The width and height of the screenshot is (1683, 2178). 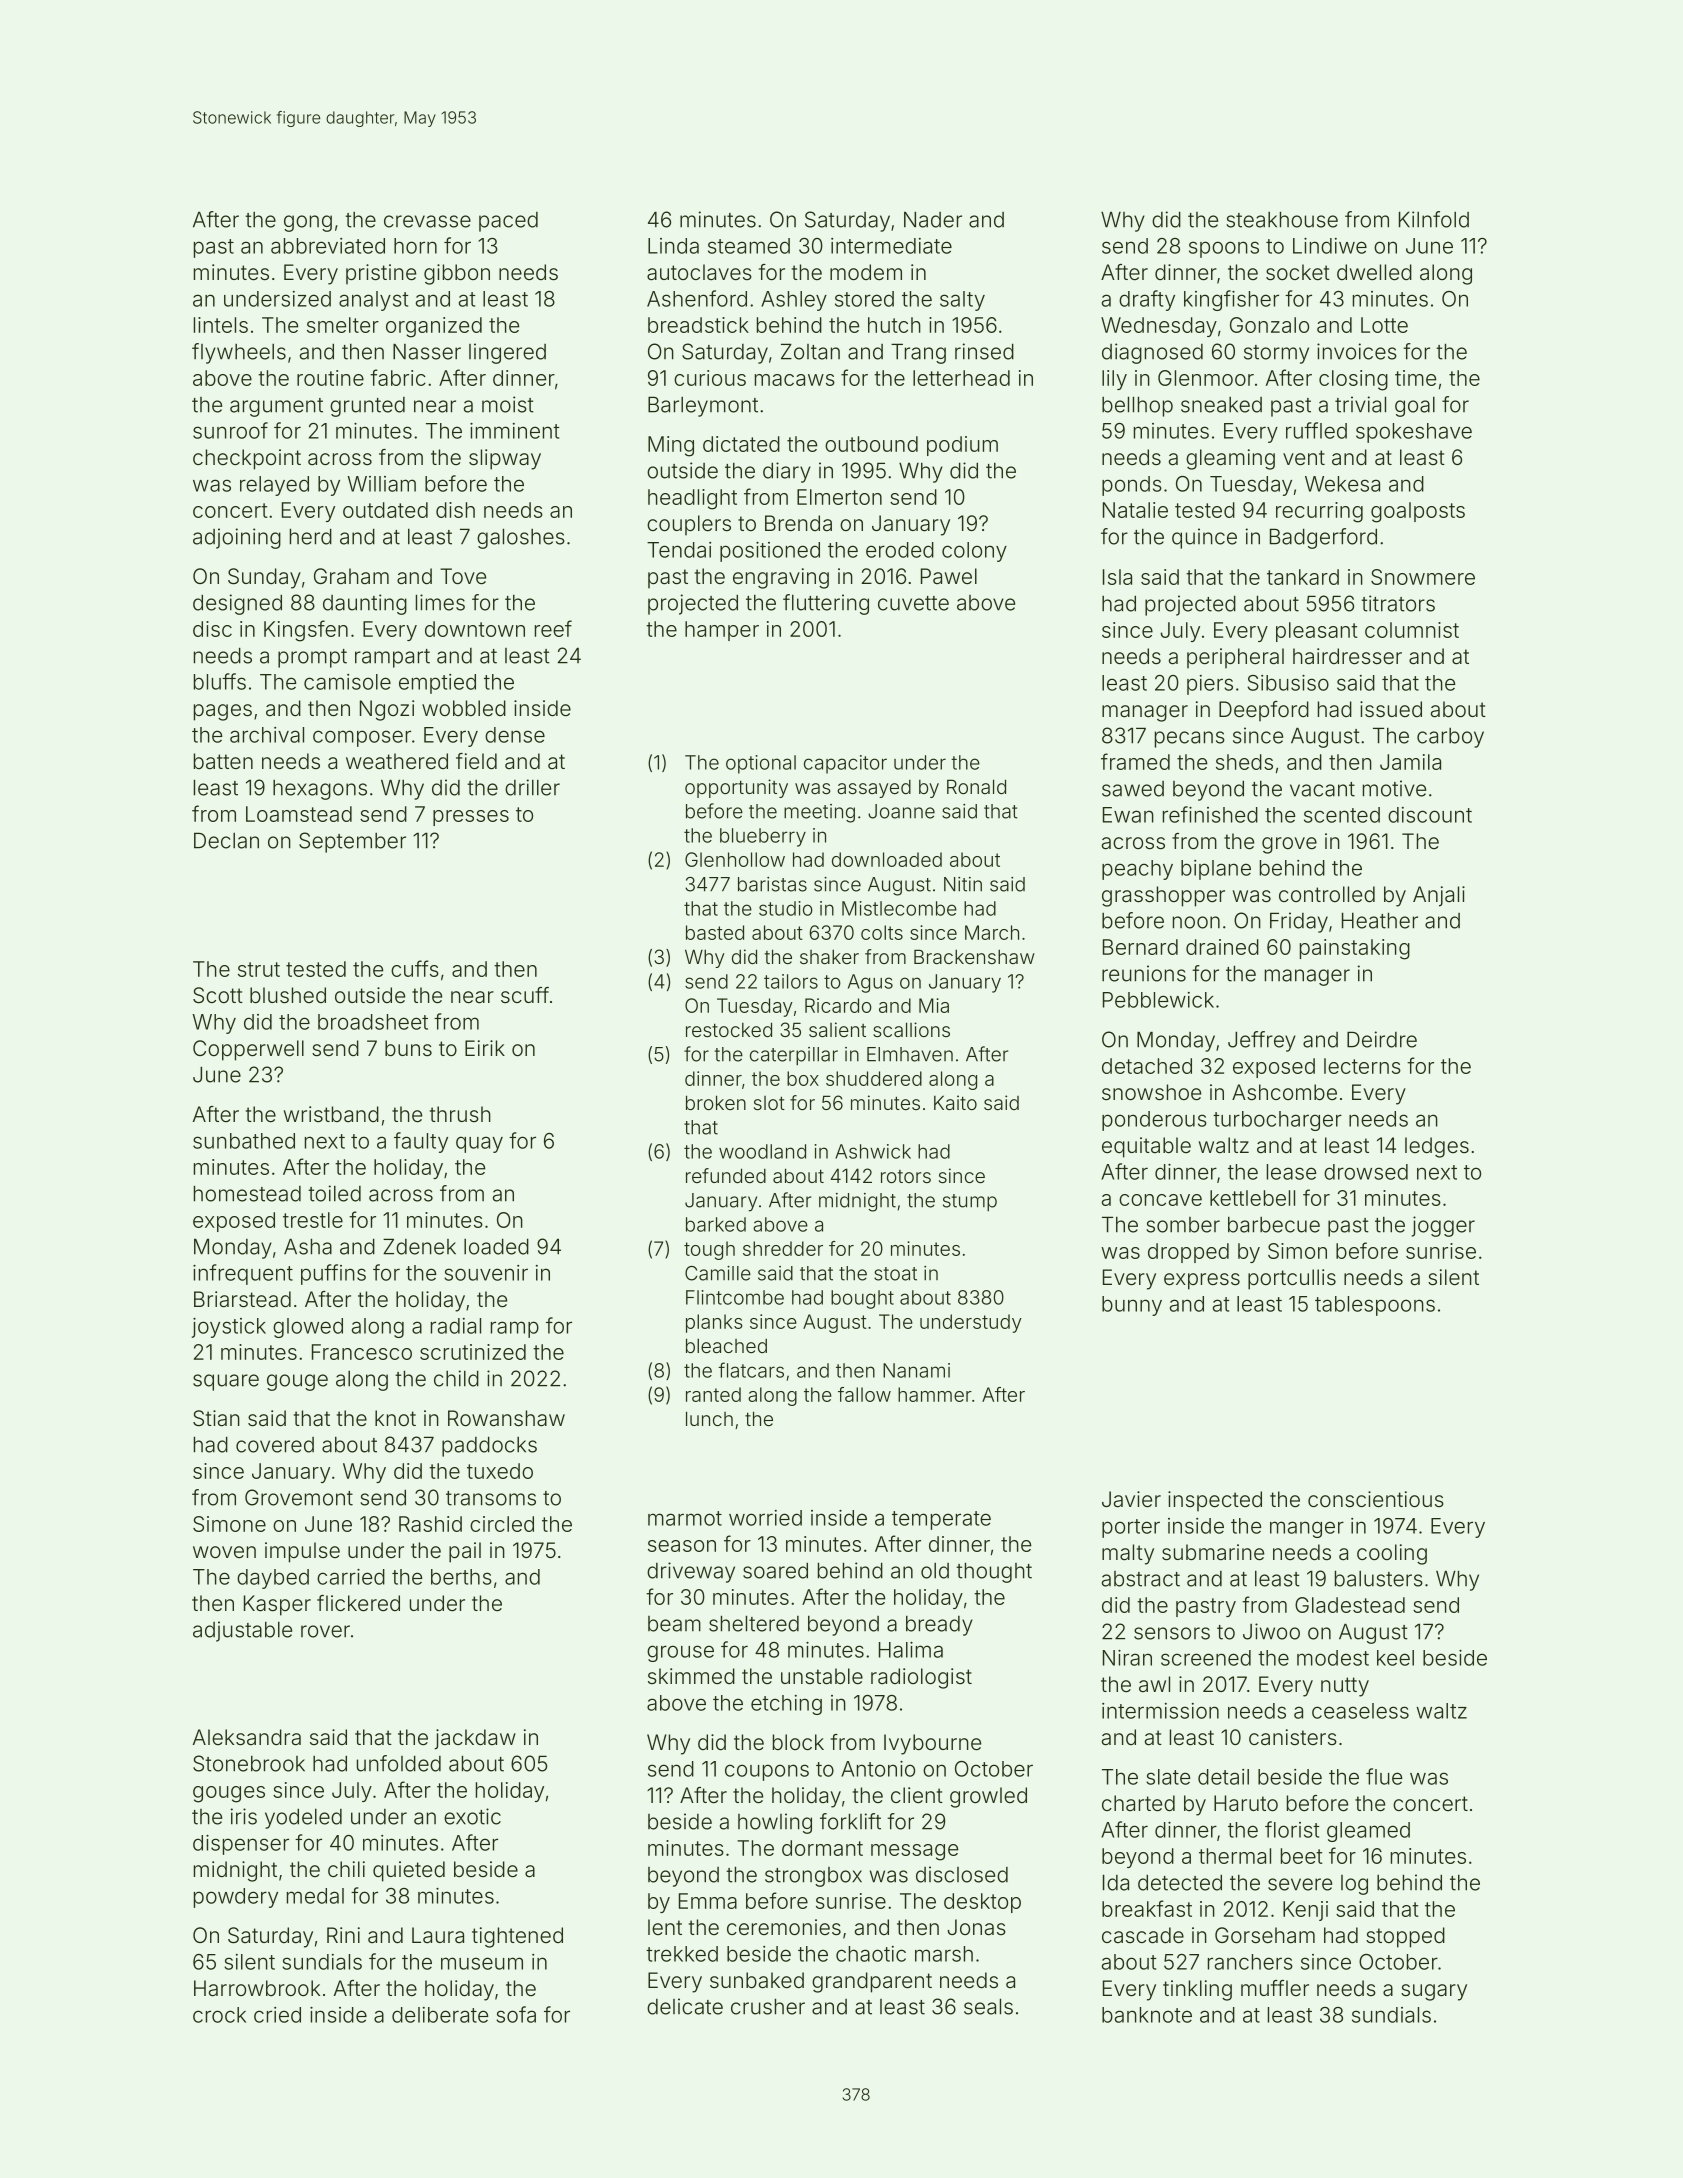 I want to click on lintels, so click(x=221, y=325).
